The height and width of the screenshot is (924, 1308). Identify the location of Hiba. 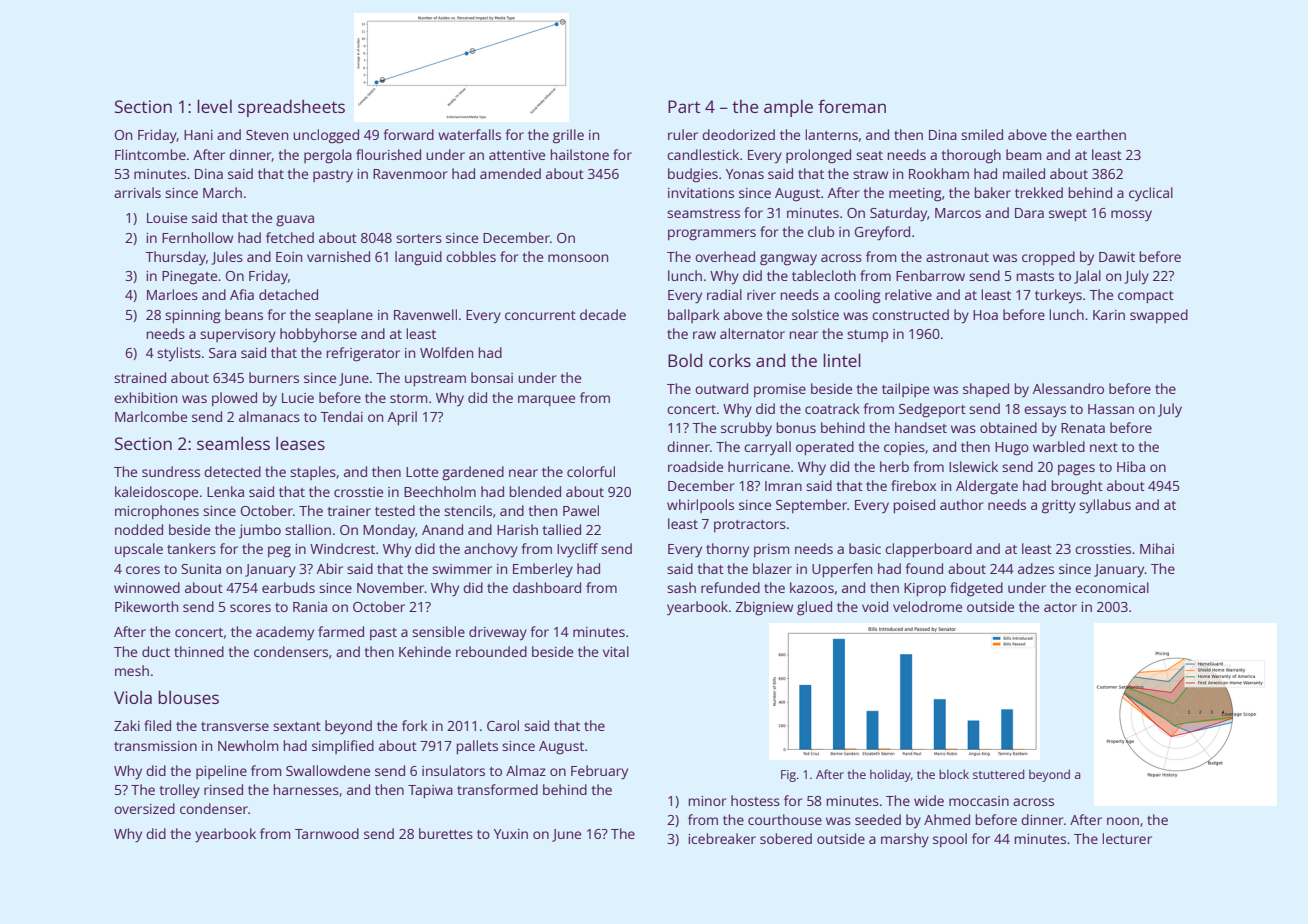
(1131, 466).
